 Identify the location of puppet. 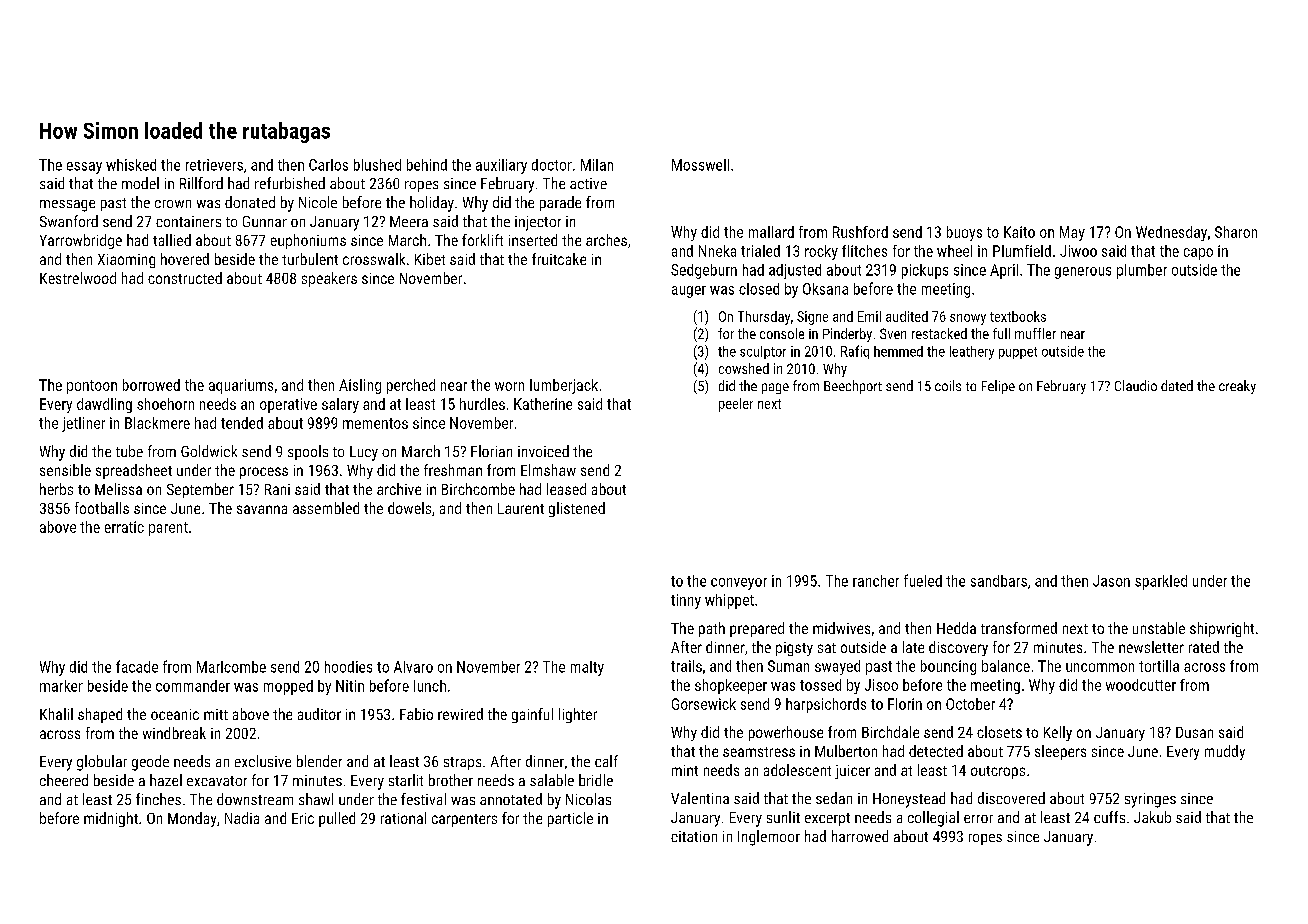
(1018, 353).
